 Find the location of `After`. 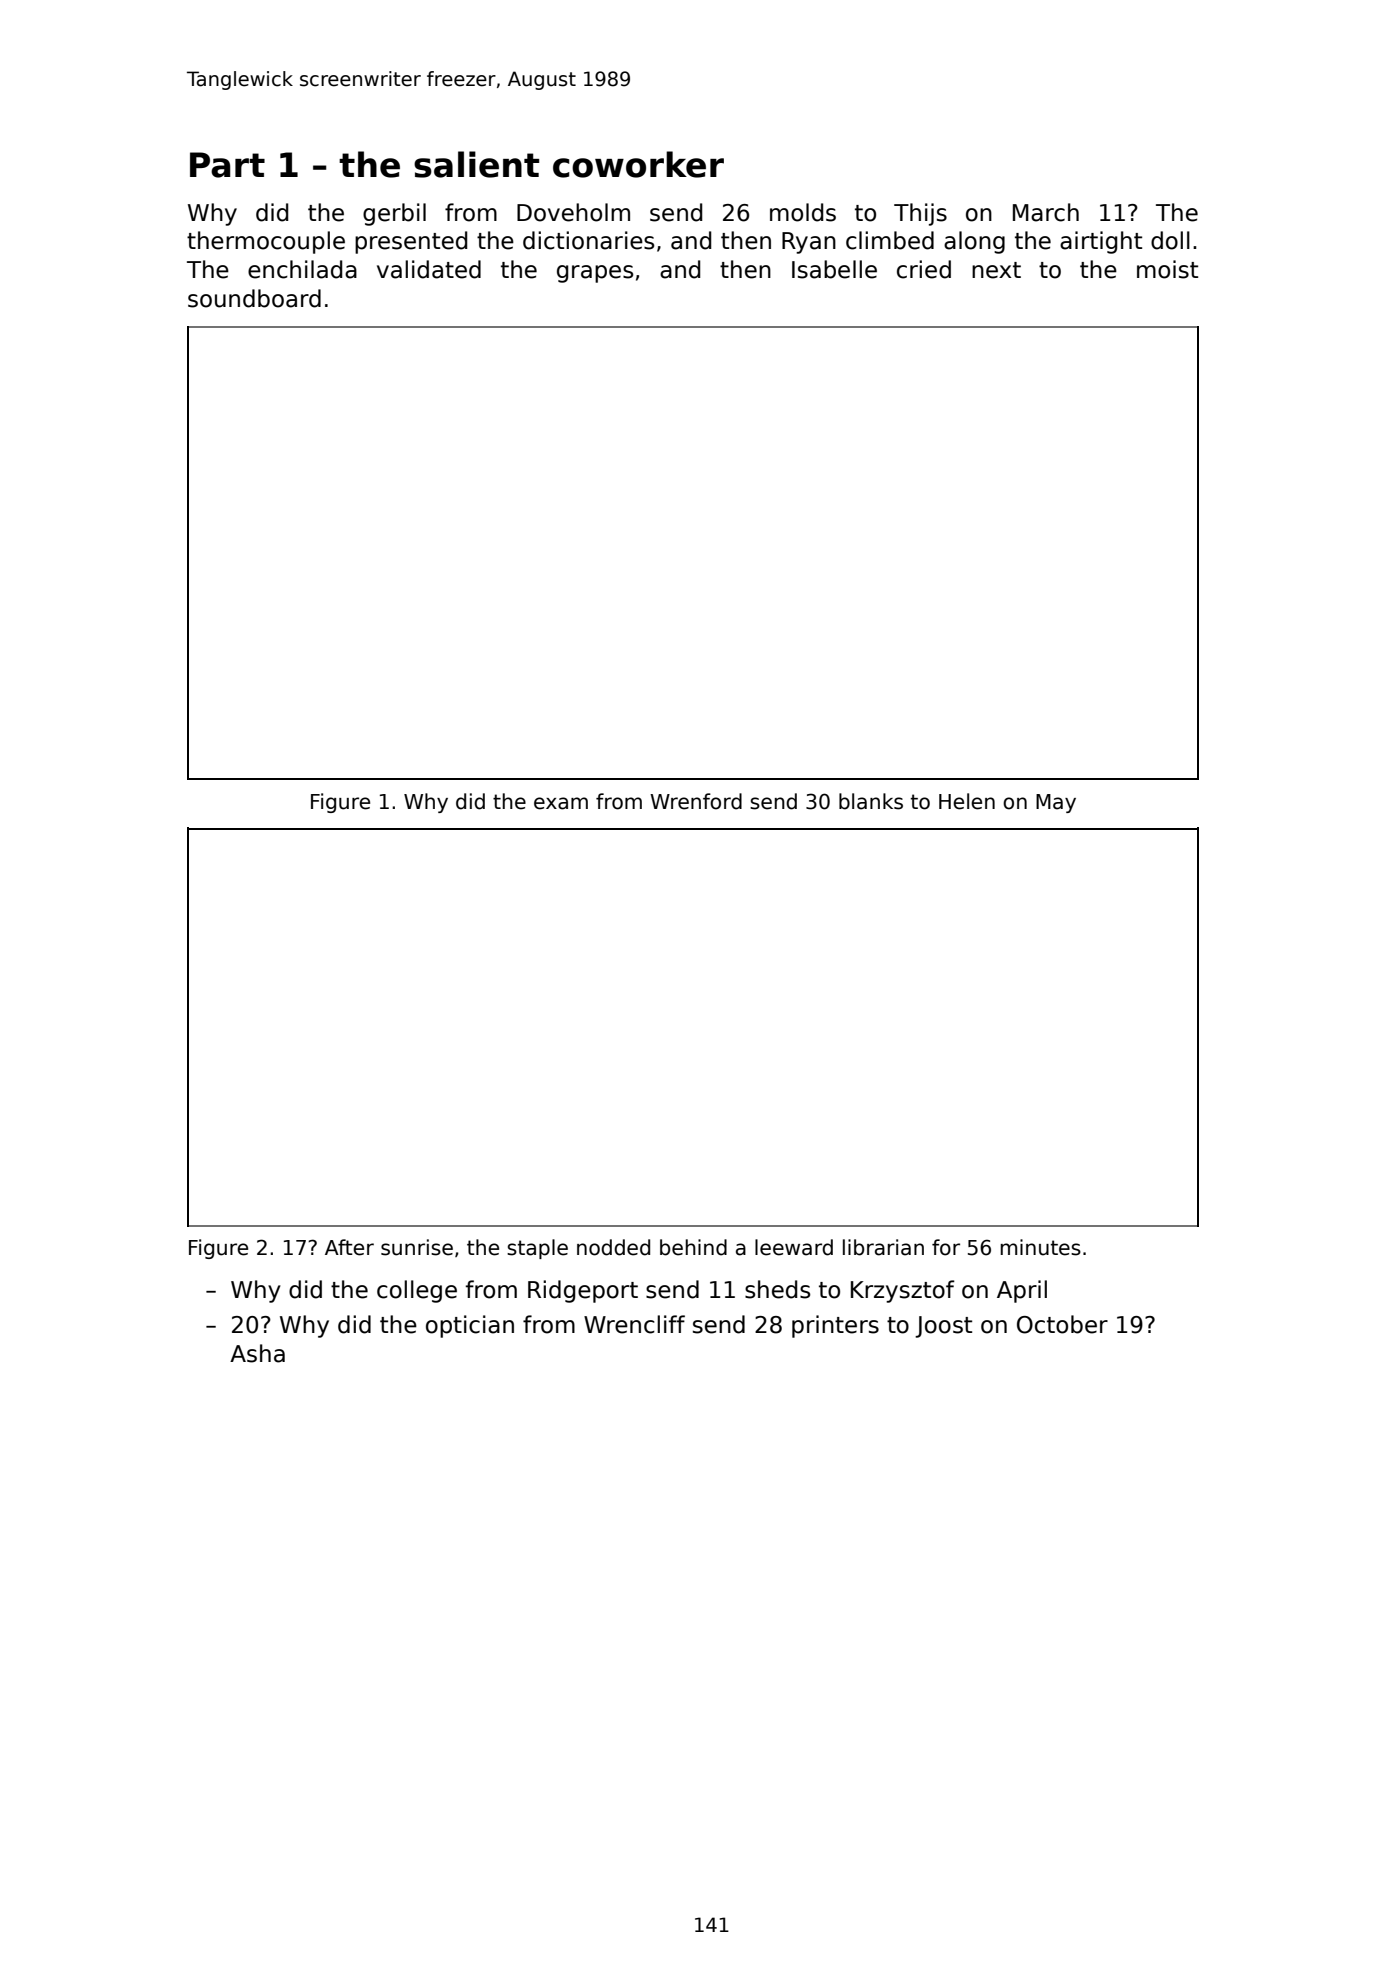

After is located at coordinates (349, 1247).
